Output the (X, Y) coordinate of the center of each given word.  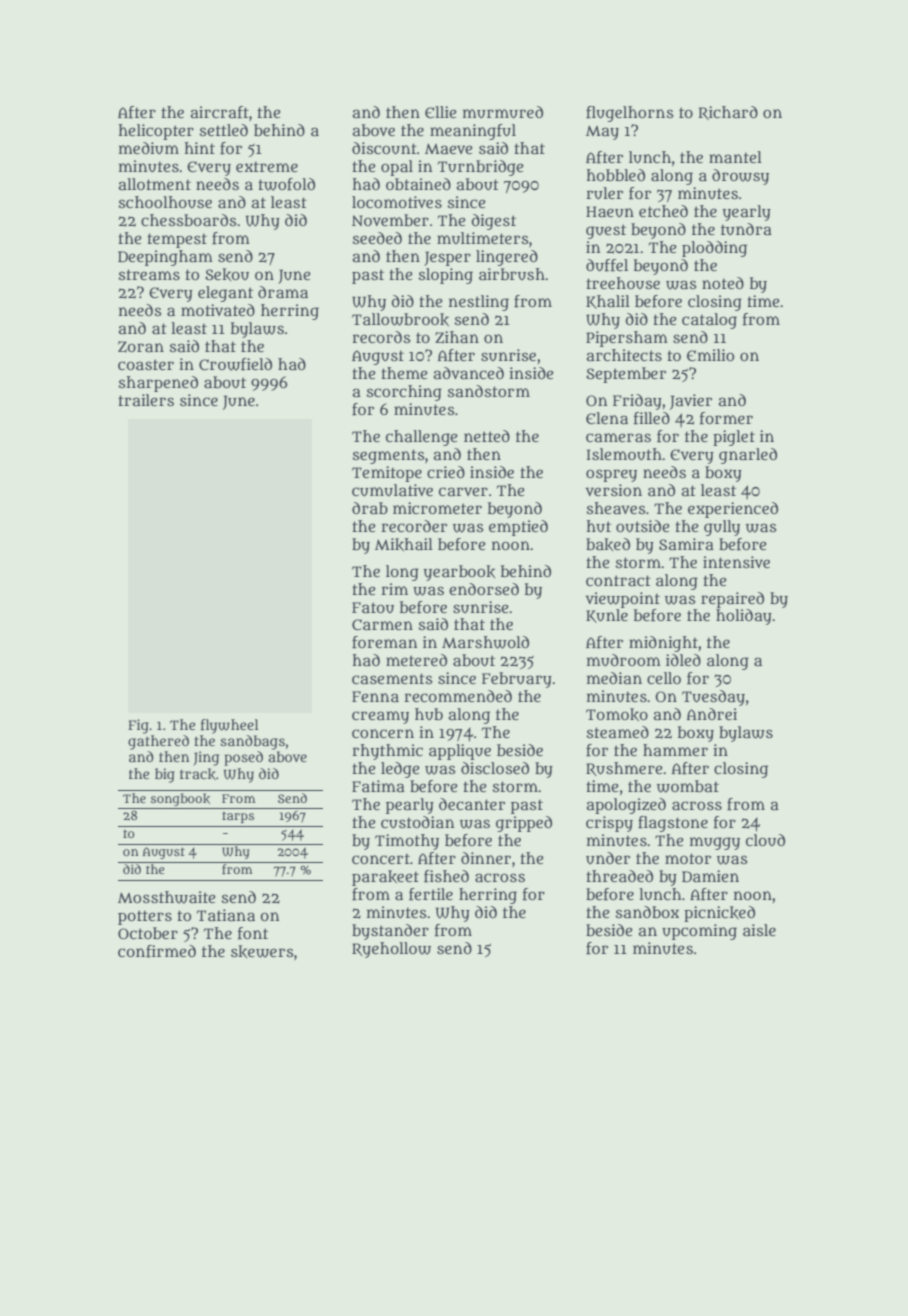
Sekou (227, 274)
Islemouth (624, 454)
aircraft (220, 112)
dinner (486, 858)
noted (723, 283)
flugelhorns (629, 114)
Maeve (449, 149)
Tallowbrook (400, 319)
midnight (663, 644)
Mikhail (404, 544)
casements (392, 678)
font (253, 933)
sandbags (252, 742)
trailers (146, 400)
